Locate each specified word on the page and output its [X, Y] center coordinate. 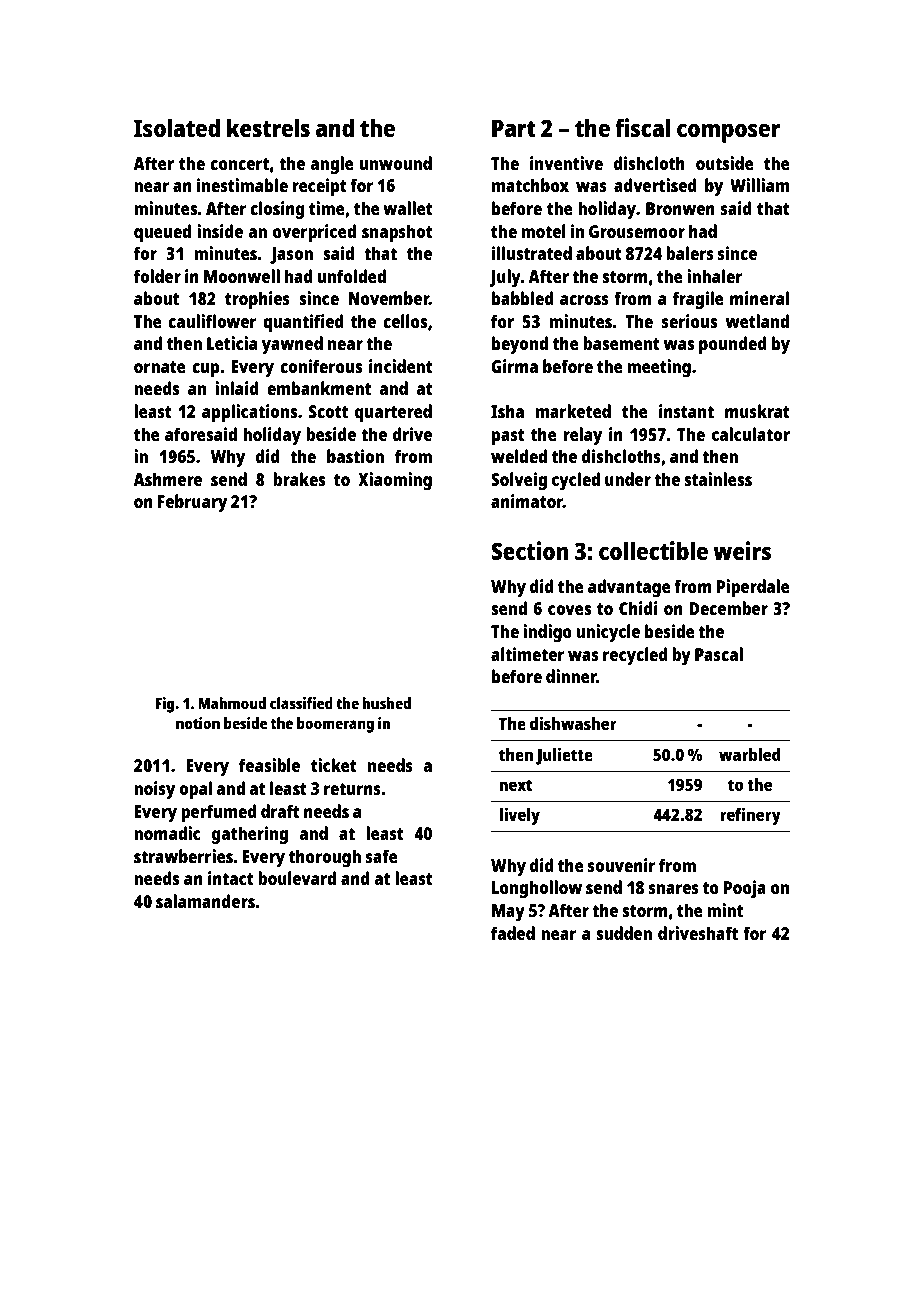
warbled [750, 754]
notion [198, 723]
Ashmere [167, 479]
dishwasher [573, 723]
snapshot [397, 233]
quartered [393, 413]
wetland [757, 321]
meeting [659, 368]
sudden [624, 933]
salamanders [205, 901]
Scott [328, 411]
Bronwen [680, 208]
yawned [292, 345]
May [508, 912]
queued [162, 233]
